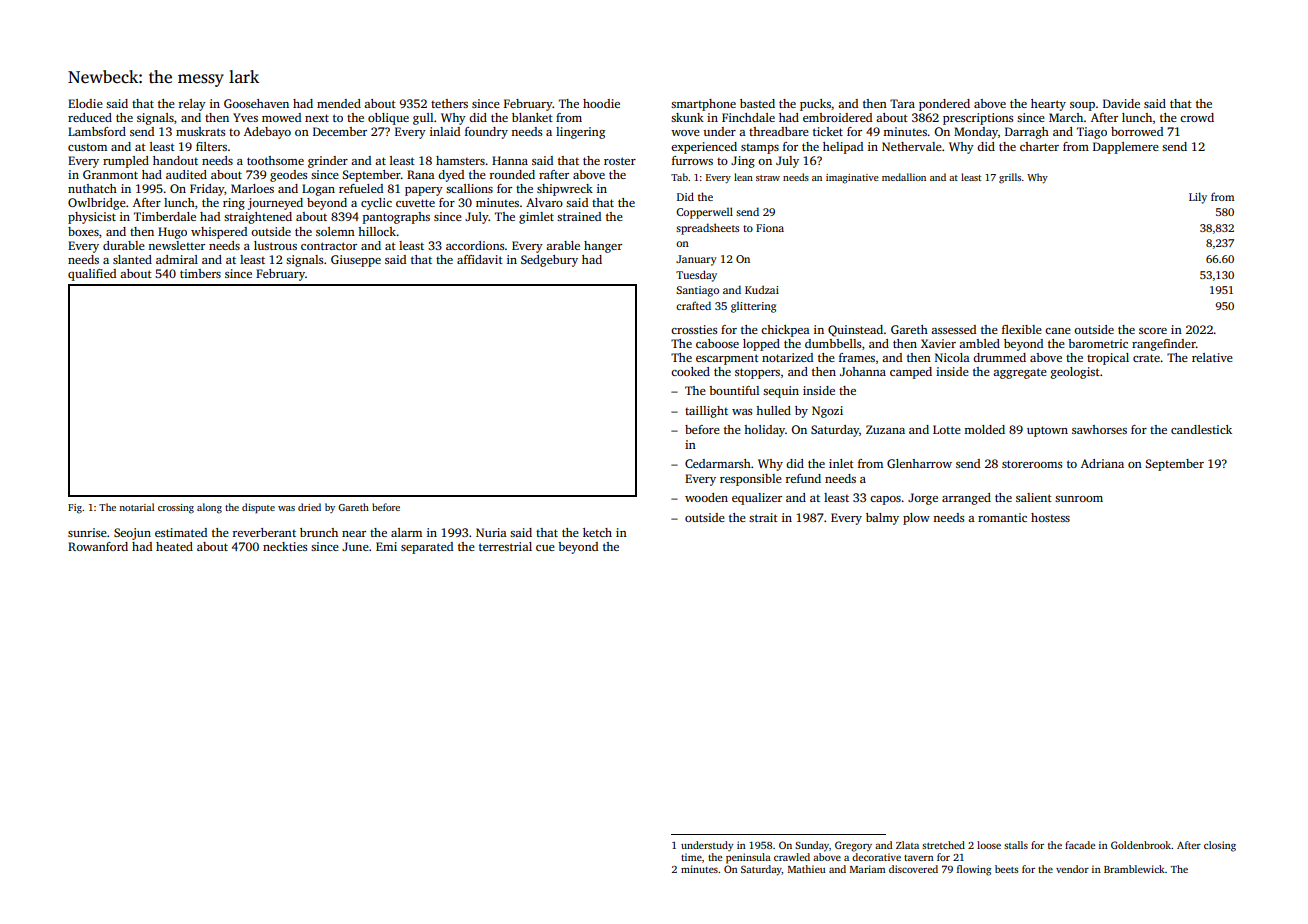 The image size is (1308, 924). I want to click on peninsula, so click(748, 858).
